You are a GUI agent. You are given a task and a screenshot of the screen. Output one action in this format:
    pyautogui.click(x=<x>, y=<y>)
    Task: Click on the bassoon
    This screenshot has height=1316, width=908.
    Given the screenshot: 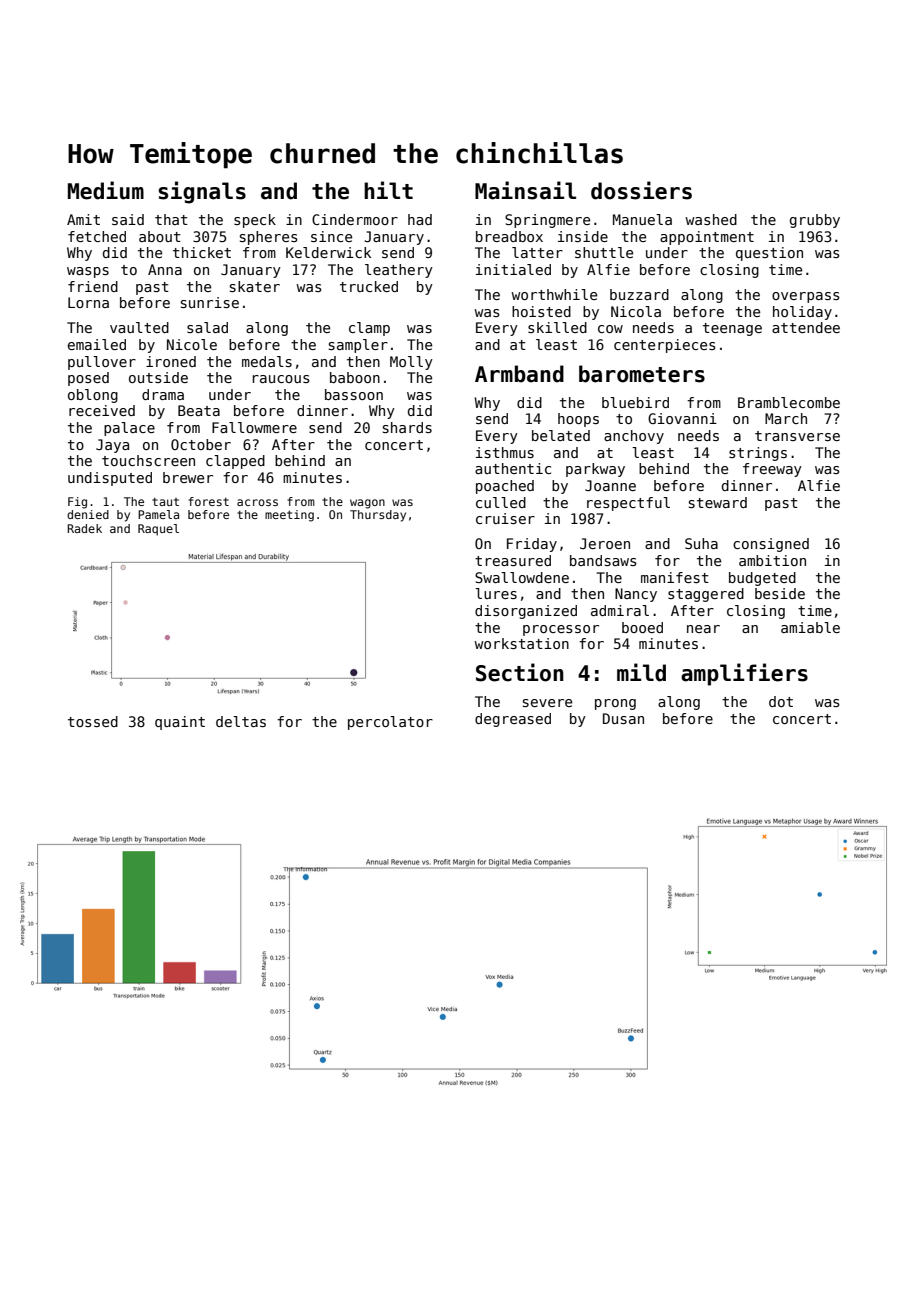 What is the action you would take?
    pyautogui.click(x=354, y=394)
